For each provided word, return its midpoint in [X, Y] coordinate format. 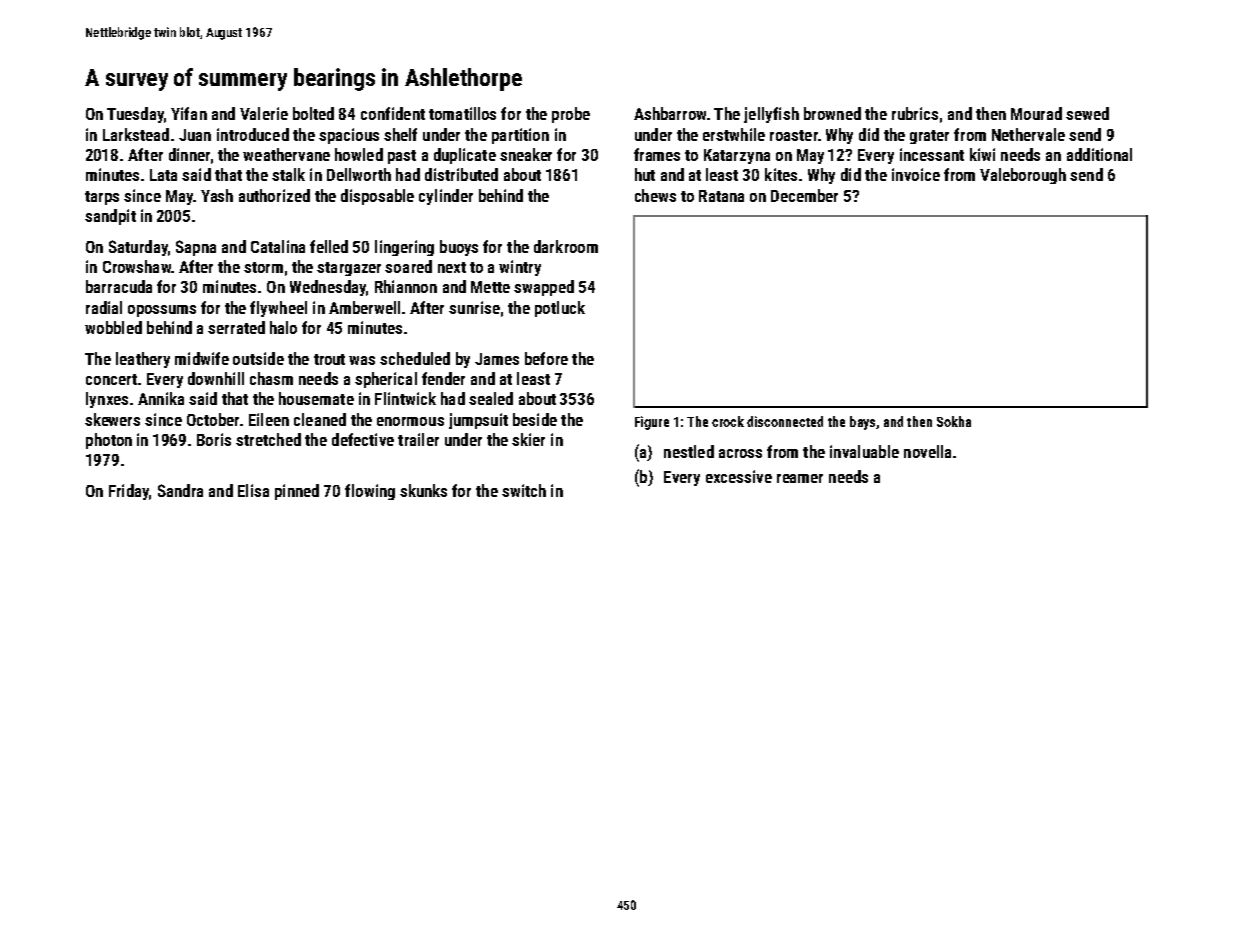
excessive [739, 476]
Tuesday [135, 115]
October [213, 419]
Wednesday [328, 288]
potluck [560, 309]
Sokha [954, 421]
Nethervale [1028, 134]
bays [862, 423]
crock [728, 421]
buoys [459, 248]
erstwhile [734, 134]
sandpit [110, 217]
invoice [916, 174]
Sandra [180, 490]
